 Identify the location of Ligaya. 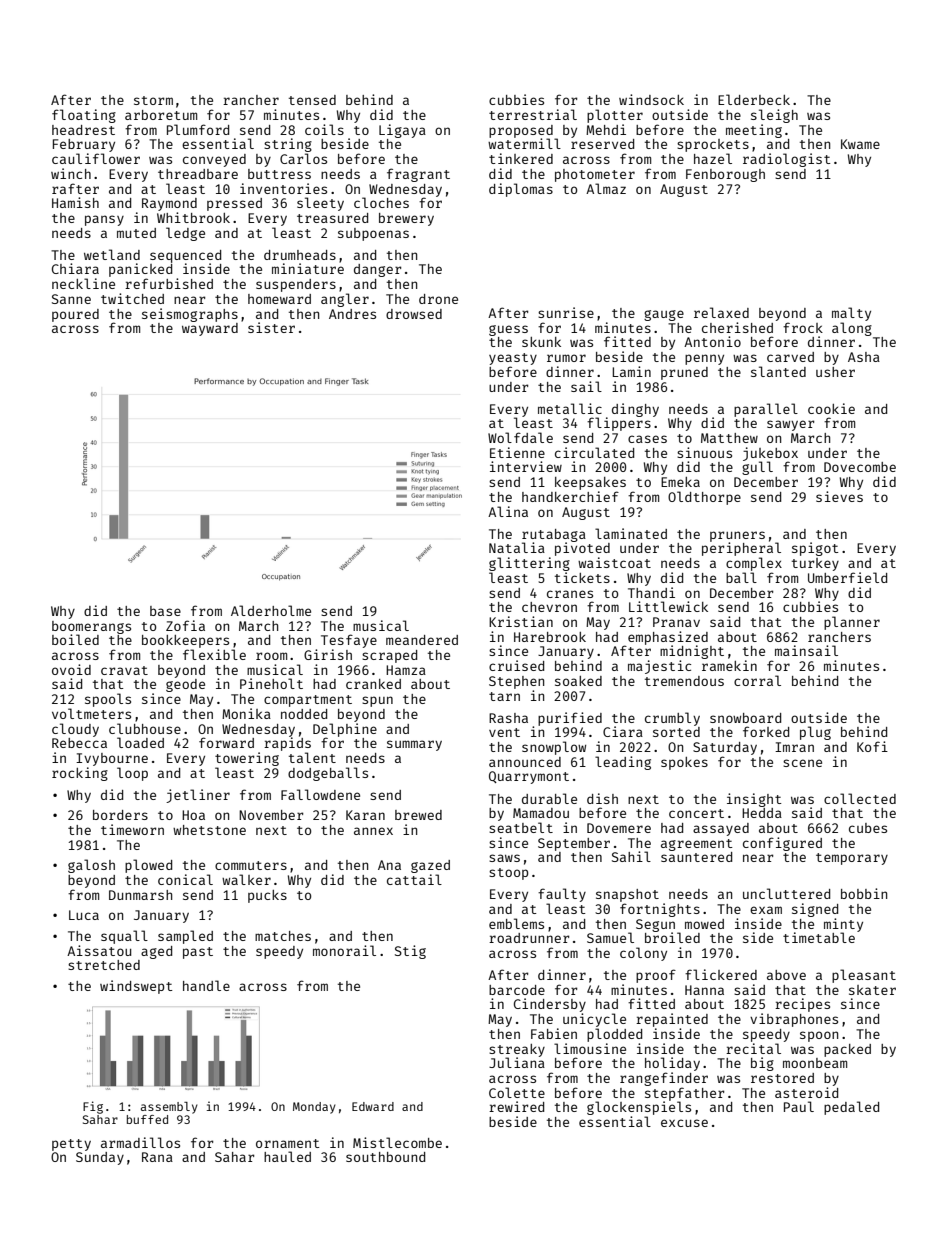
(402, 131).
